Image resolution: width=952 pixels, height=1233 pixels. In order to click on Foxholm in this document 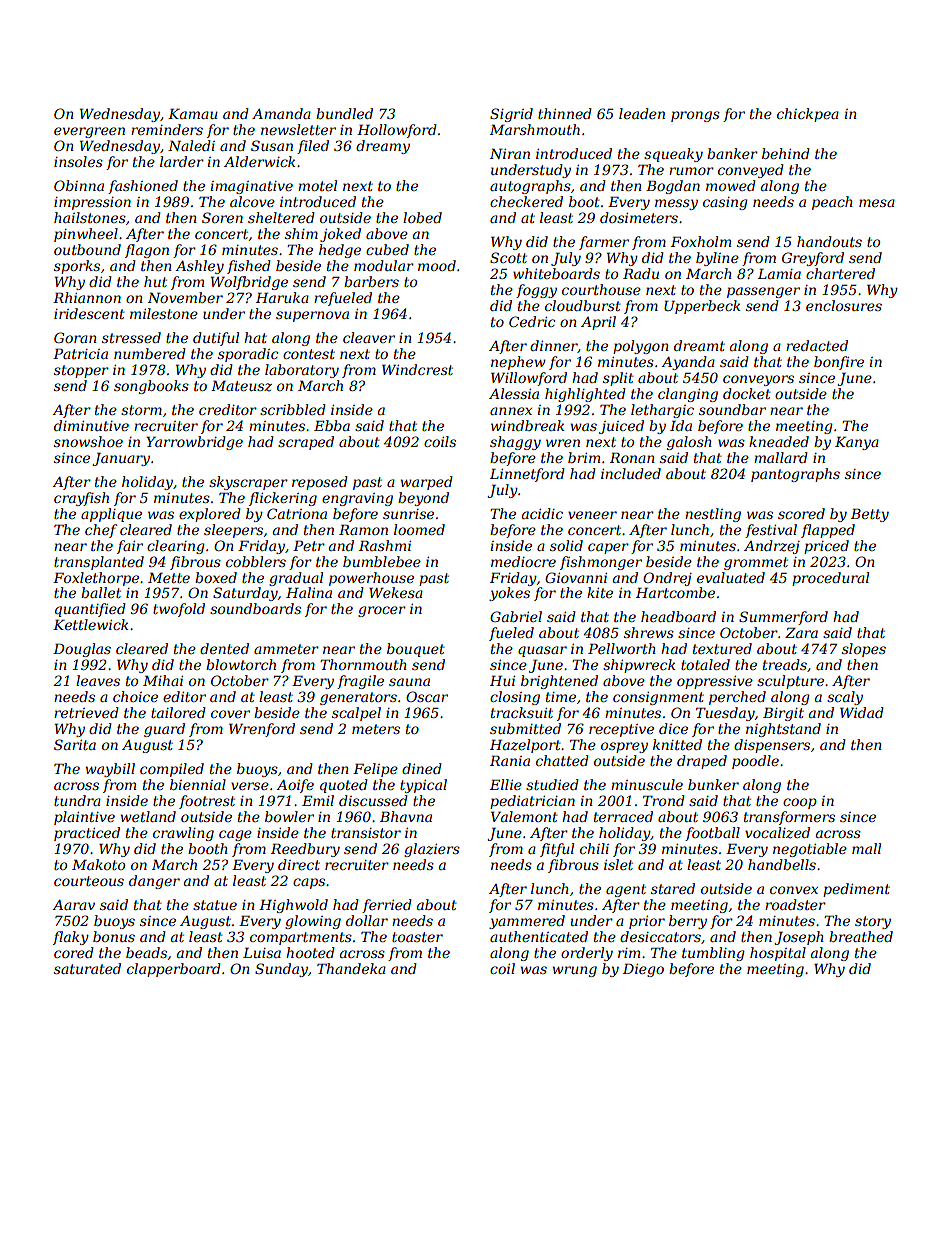, I will do `click(701, 241)`.
